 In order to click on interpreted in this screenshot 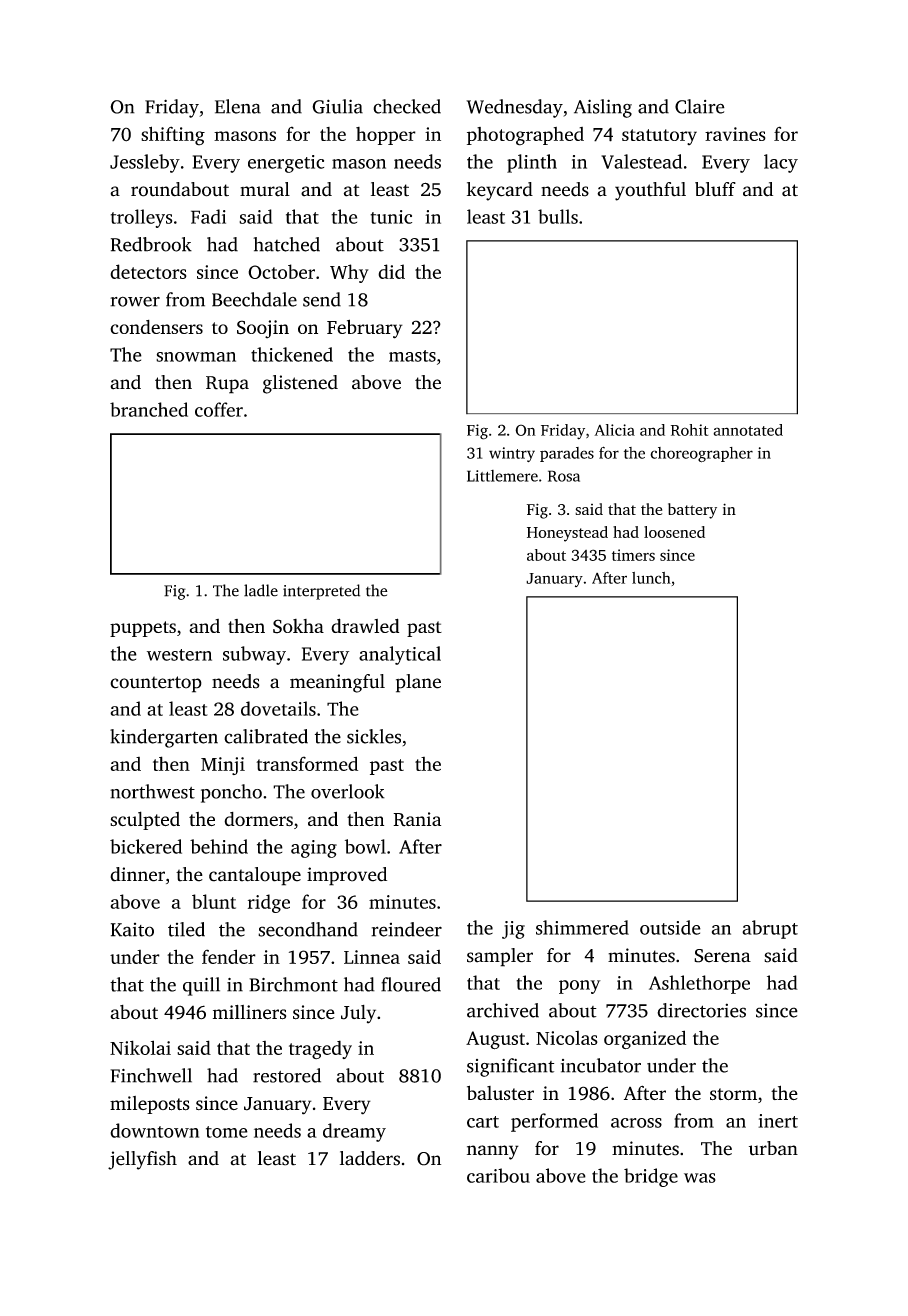, I will do `click(321, 592)`.
